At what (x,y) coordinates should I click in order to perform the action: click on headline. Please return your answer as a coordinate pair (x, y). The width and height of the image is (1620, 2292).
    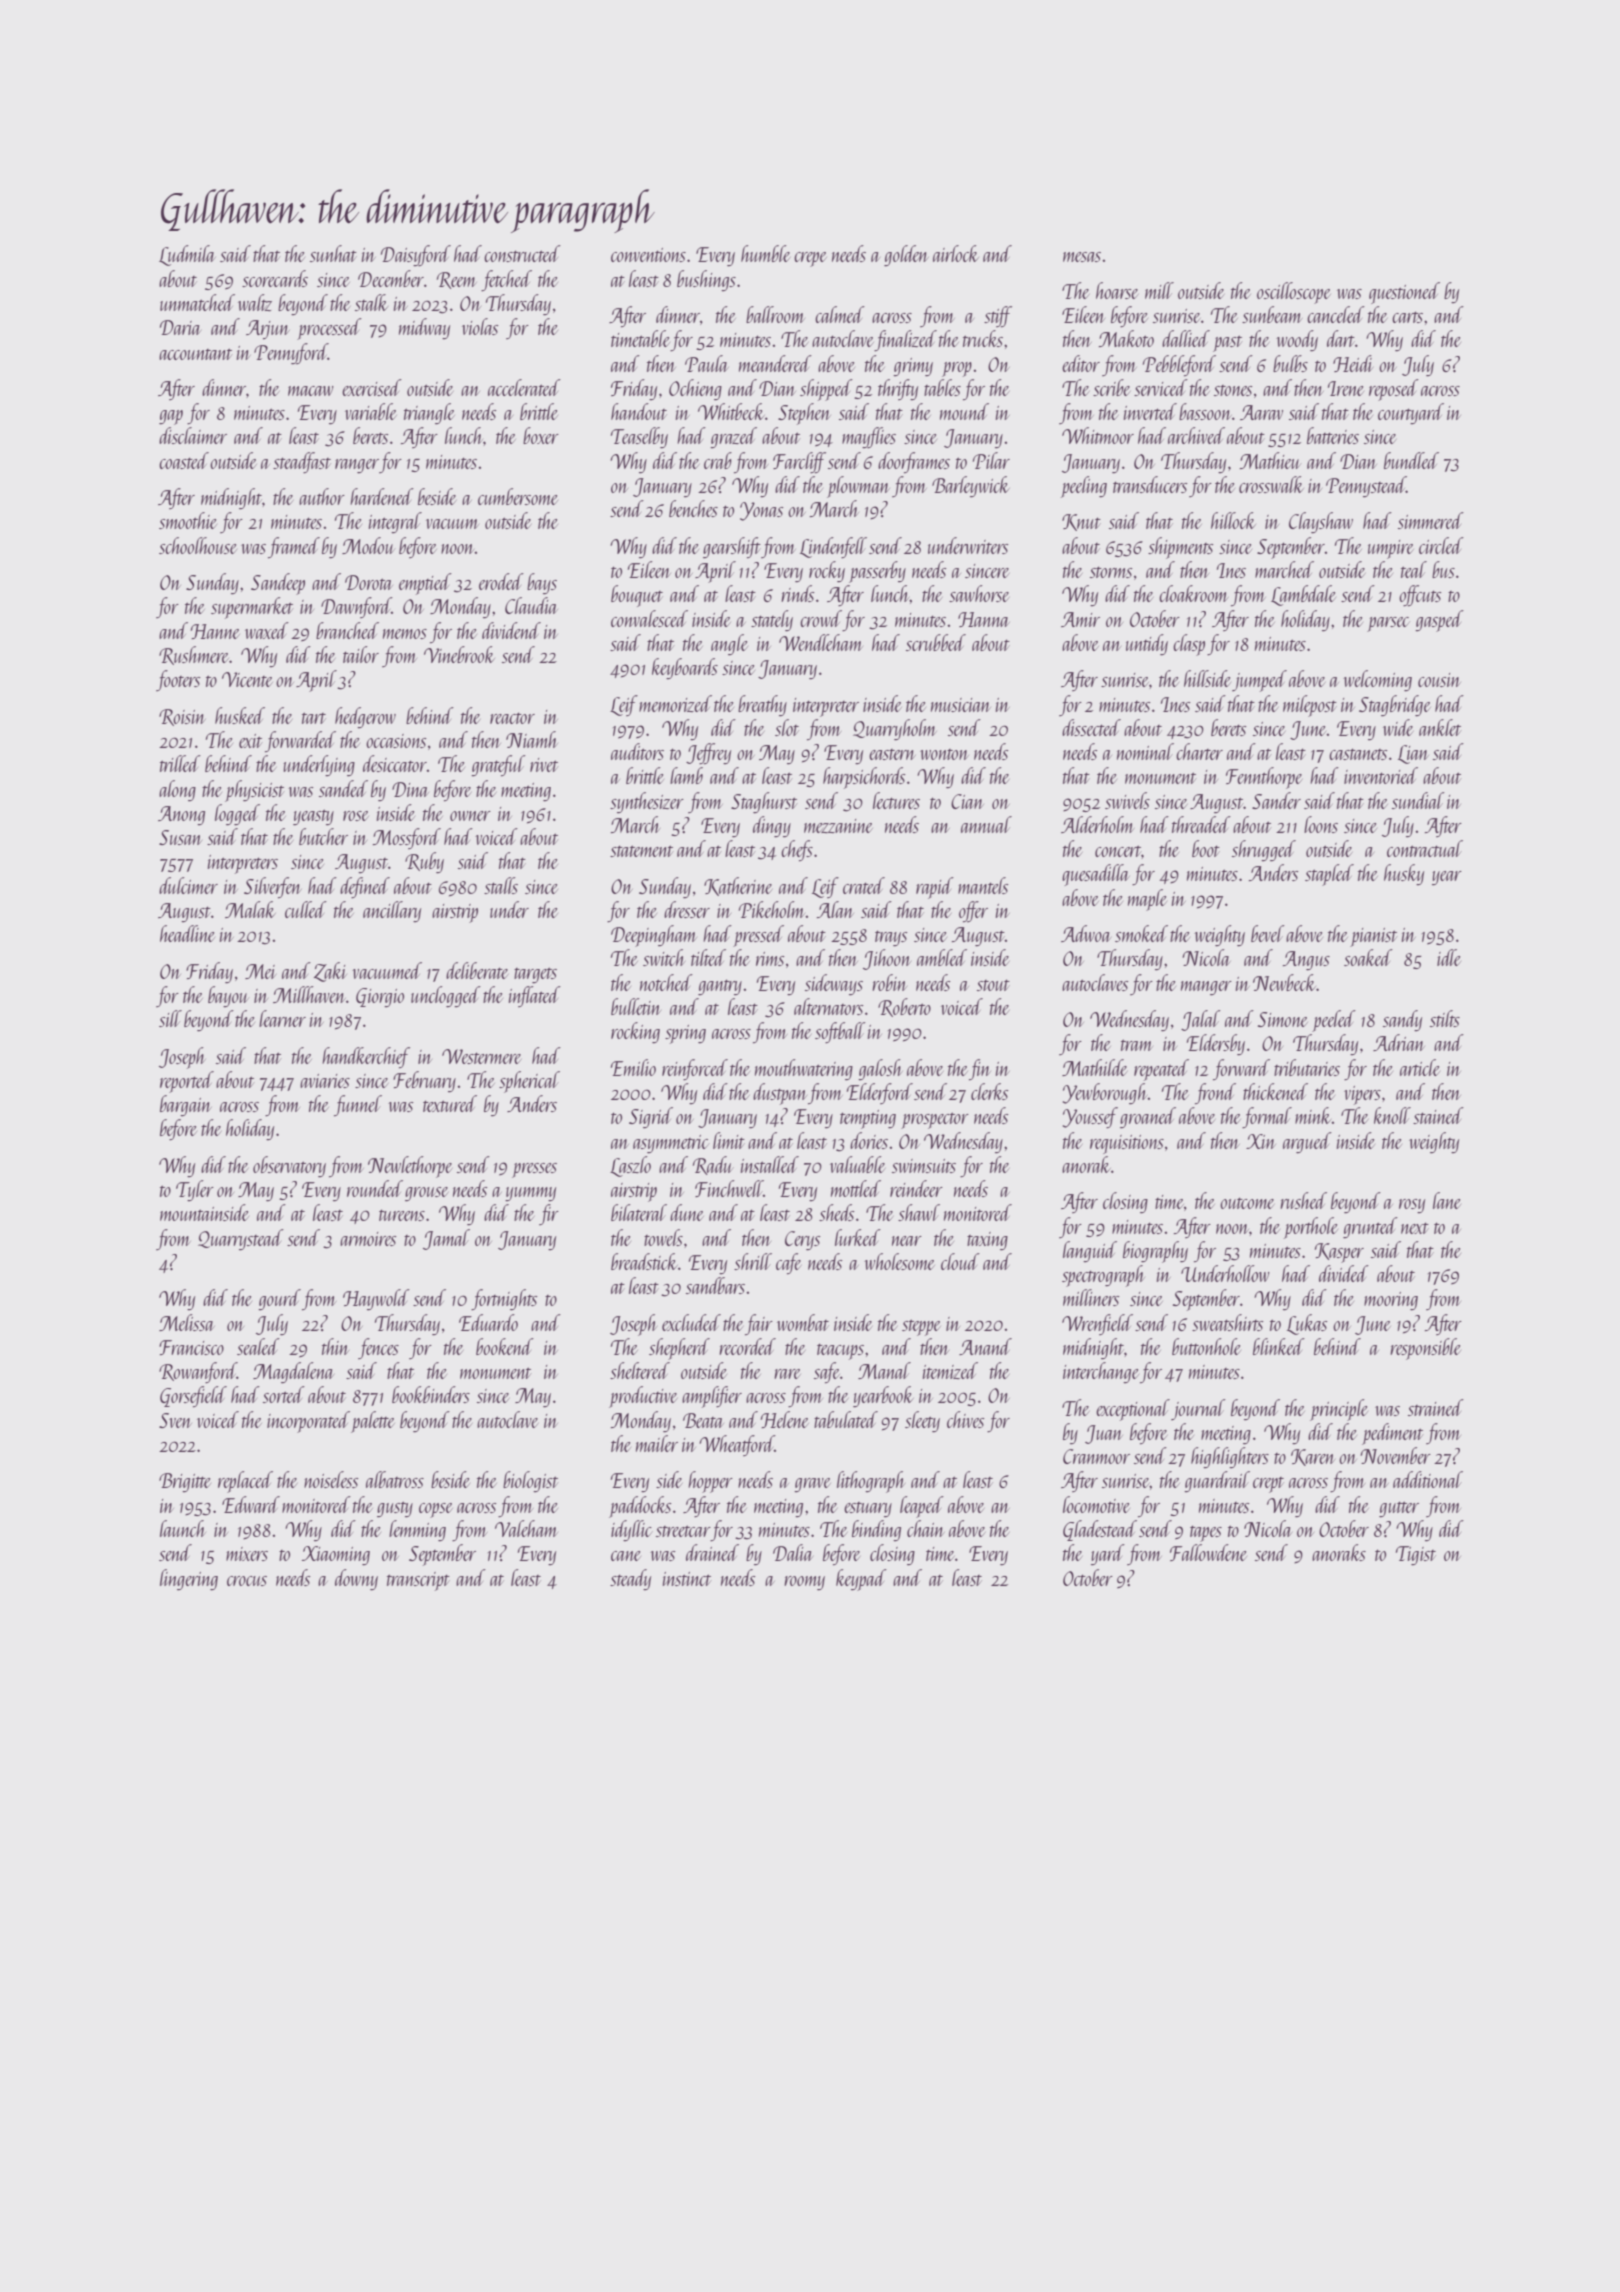
    Looking at the image, I should click on (187, 933).
